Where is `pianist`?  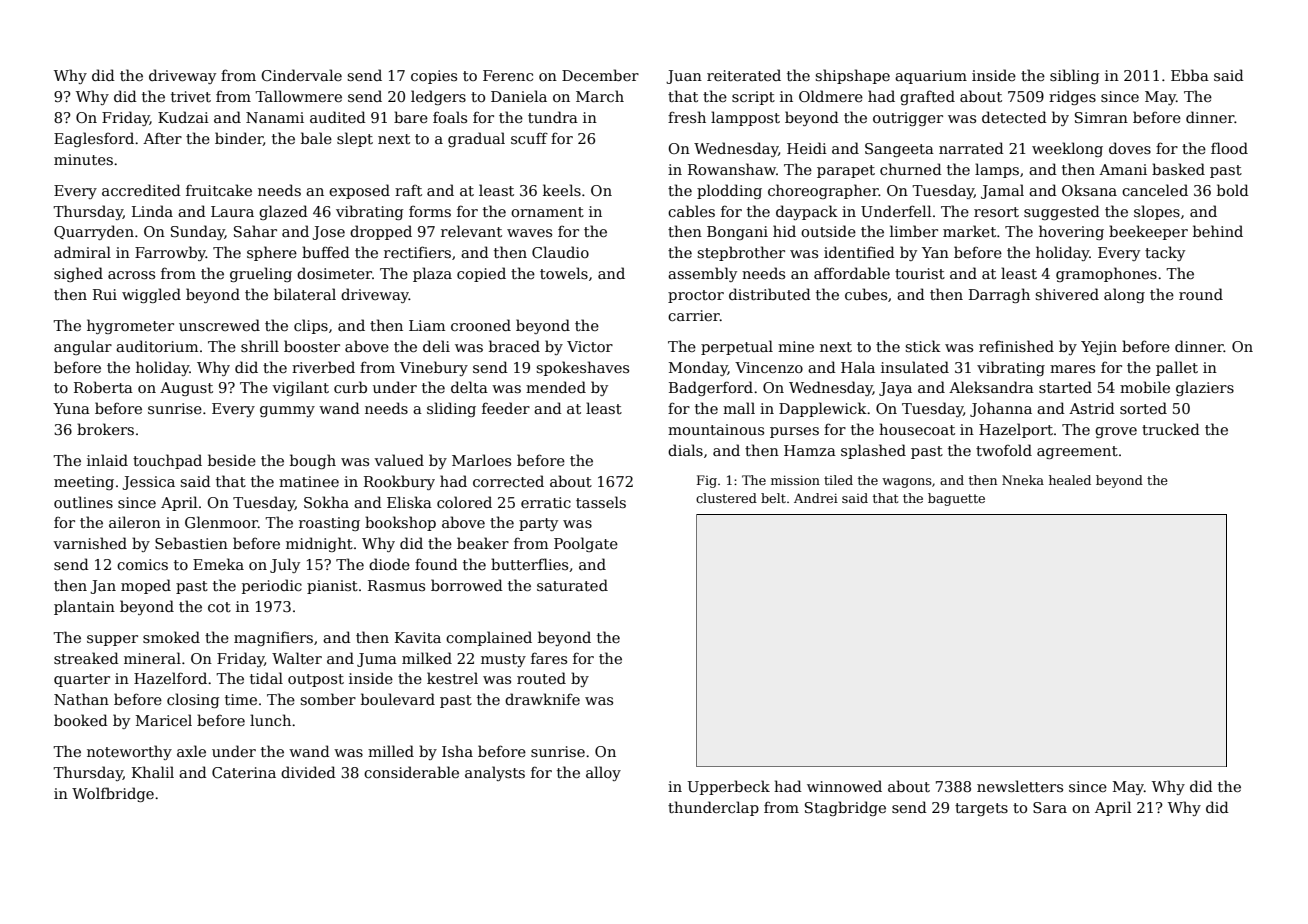 pianist is located at coordinates (332, 587).
